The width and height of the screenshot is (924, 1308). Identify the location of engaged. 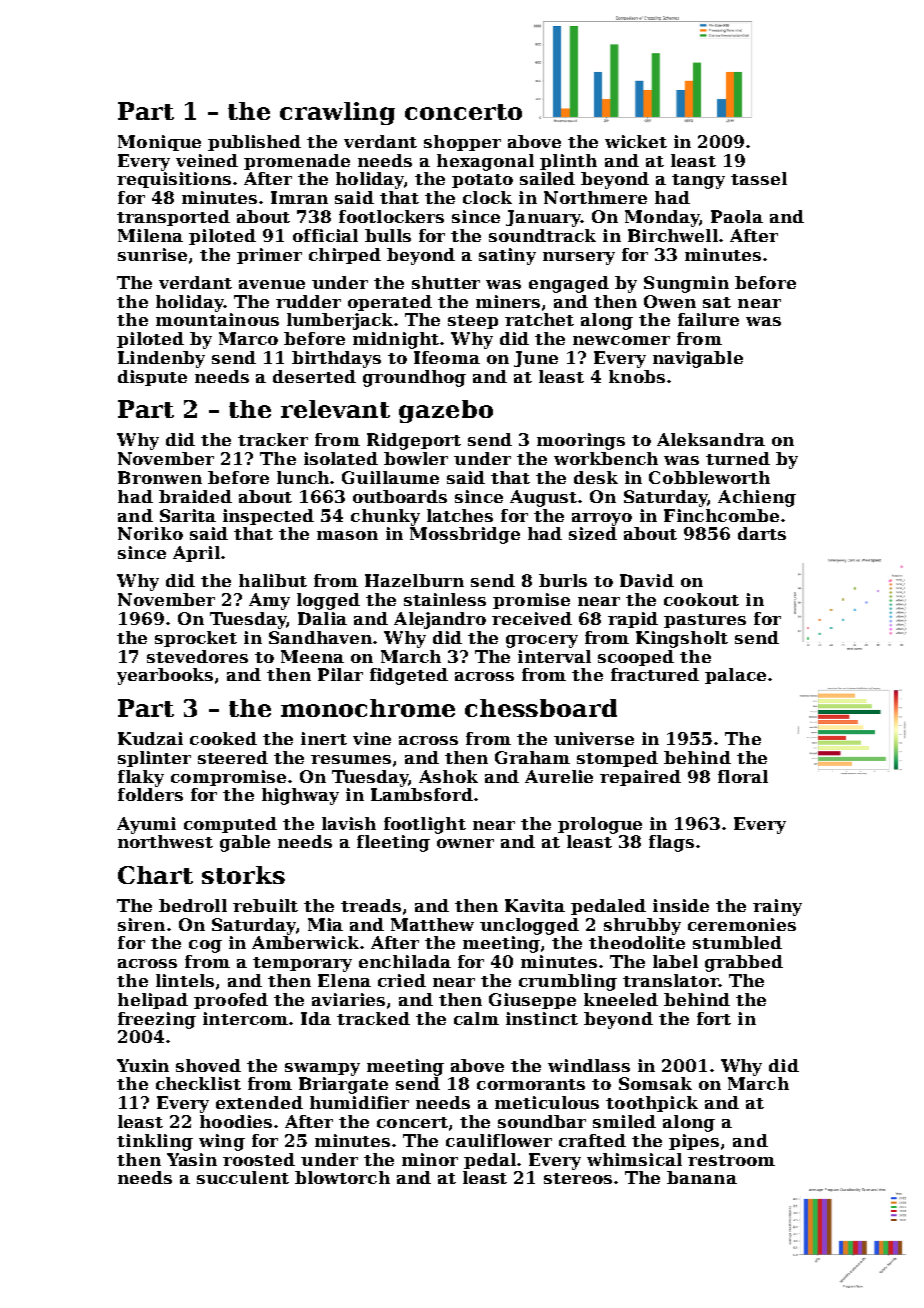
(569, 284).
